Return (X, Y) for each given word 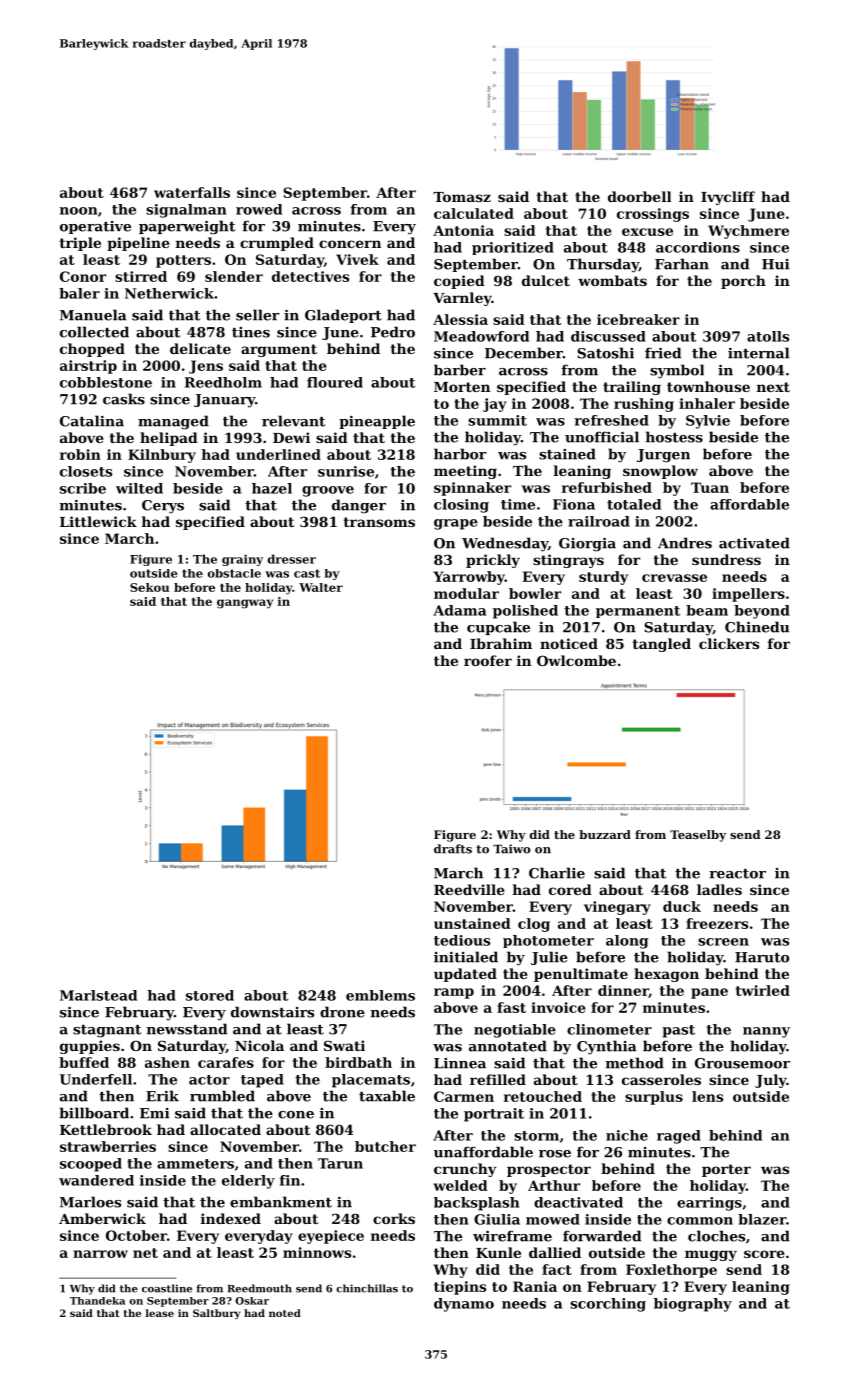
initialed (466, 957)
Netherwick (169, 293)
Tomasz (462, 197)
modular (466, 593)
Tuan (710, 487)
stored (210, 995)
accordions (698, 247)
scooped (91, 1165)
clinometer (609, 1029)
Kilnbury (162, 456)
